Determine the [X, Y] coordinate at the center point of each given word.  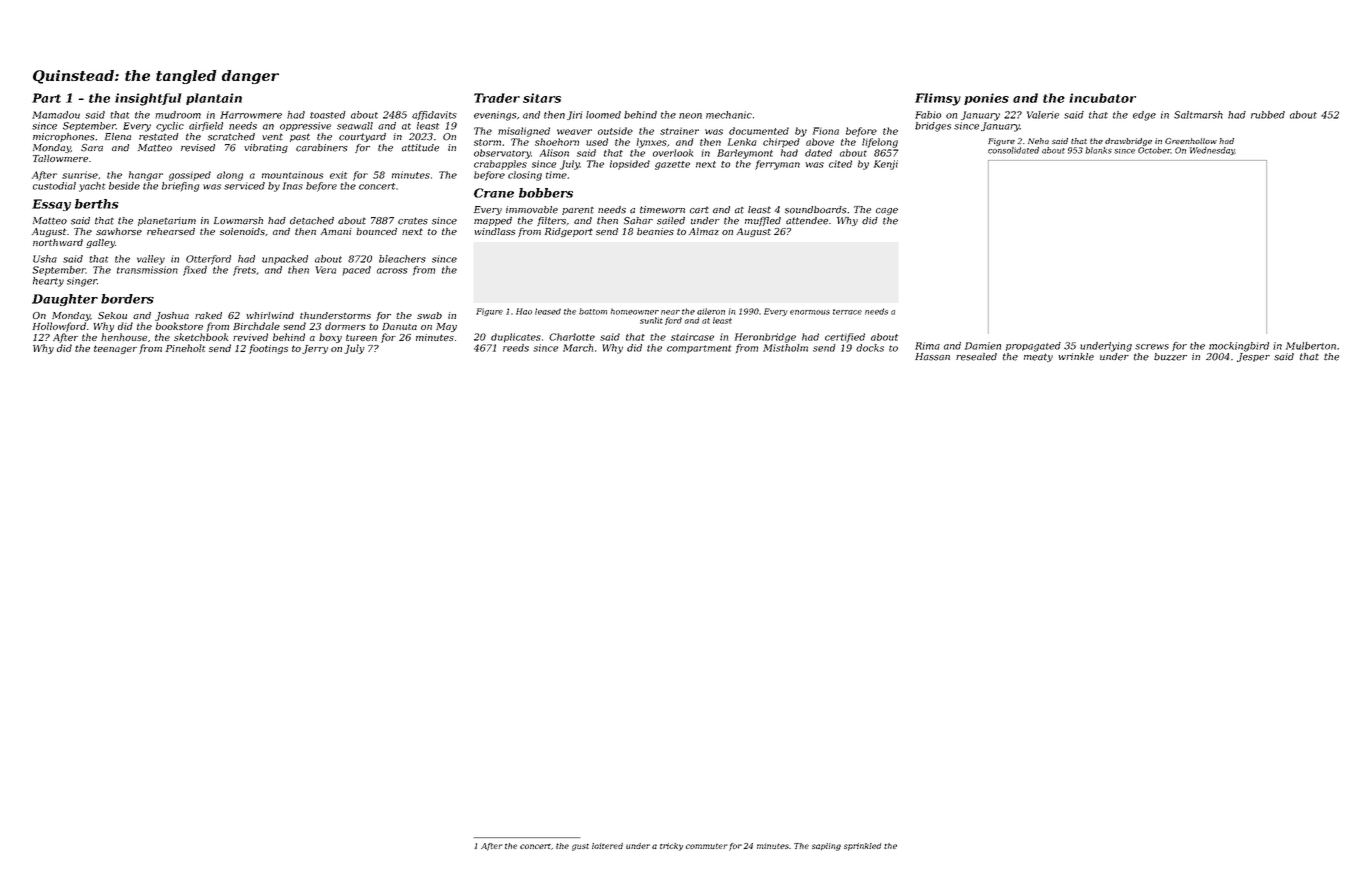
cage [887, 211]
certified [845, 338]
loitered [607, 846]
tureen [361, 337]
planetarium [167, 221]
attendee [807, 221]
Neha [1038, 141]
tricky [671, 847]
